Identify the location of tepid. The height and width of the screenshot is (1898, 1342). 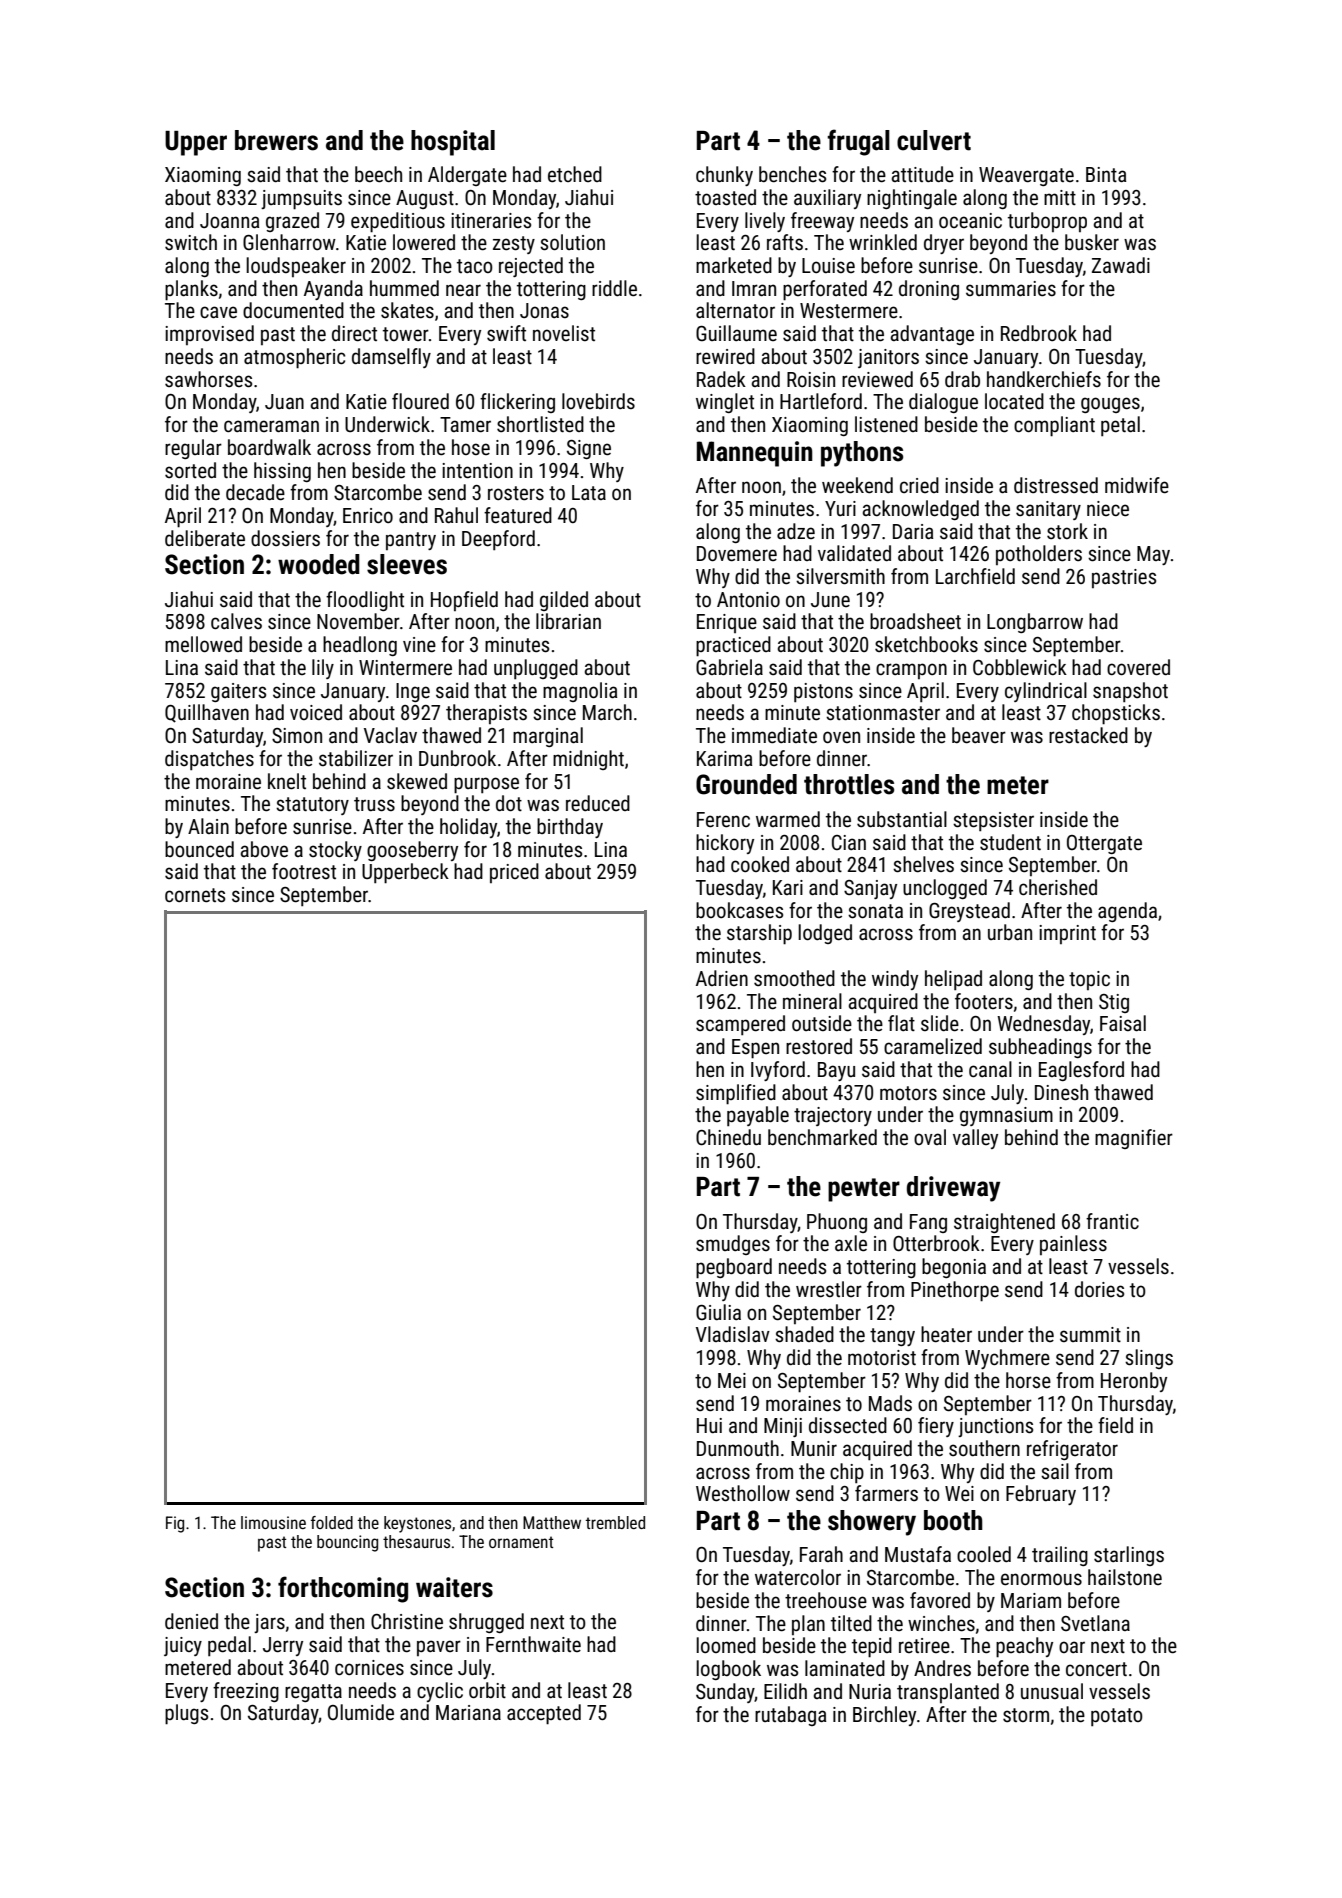
(872, 1647).
